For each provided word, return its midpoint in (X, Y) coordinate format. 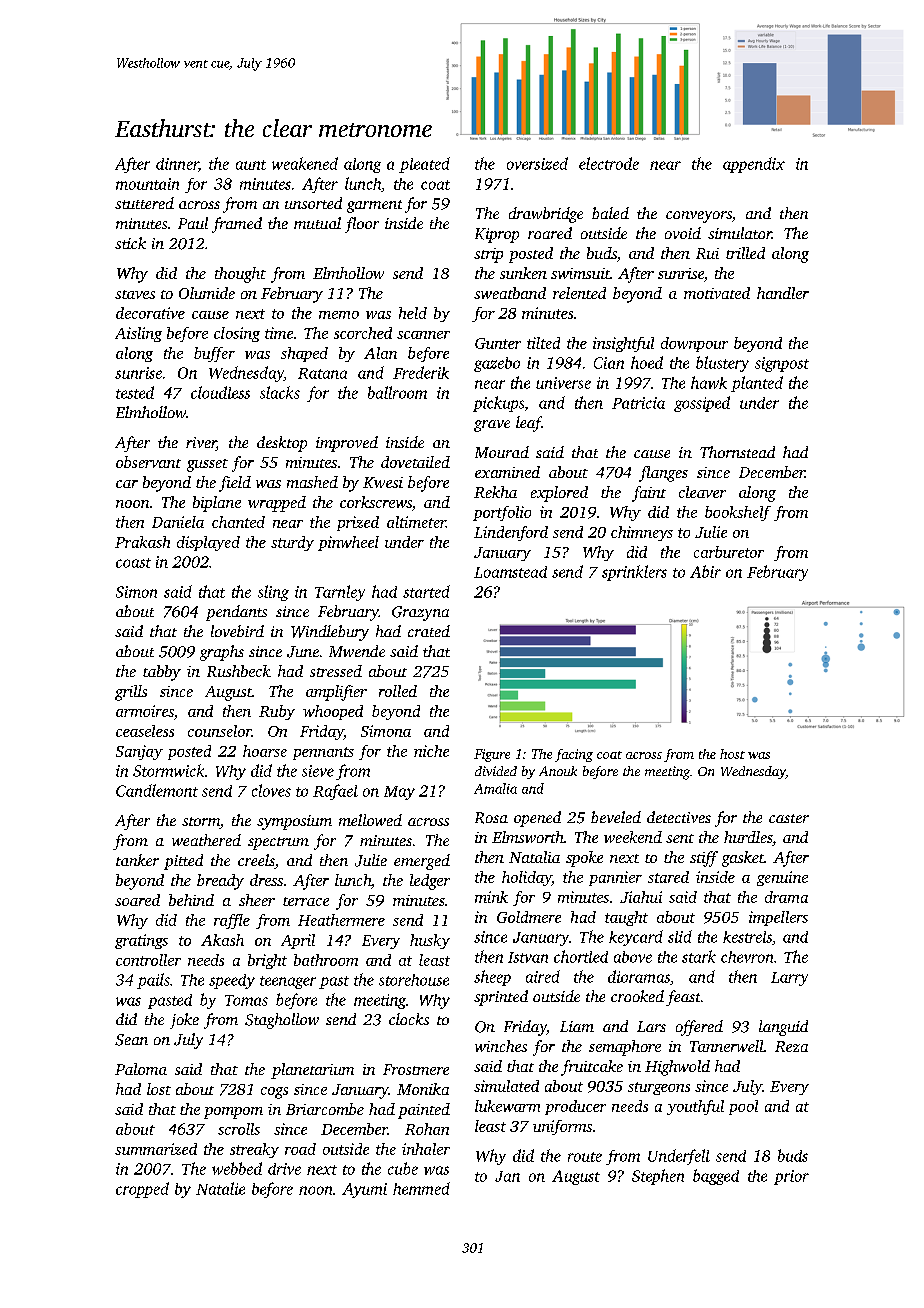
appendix (754, 165)
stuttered (144, 203)
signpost (782, 364)
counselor (219, 731)
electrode (609, 163)
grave (492, 426)
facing (574, 755)
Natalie (220, 1188)
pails (153, 981)
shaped (304, 354)
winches (501, 1046)
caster (789, 818)
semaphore (625, 1048)
